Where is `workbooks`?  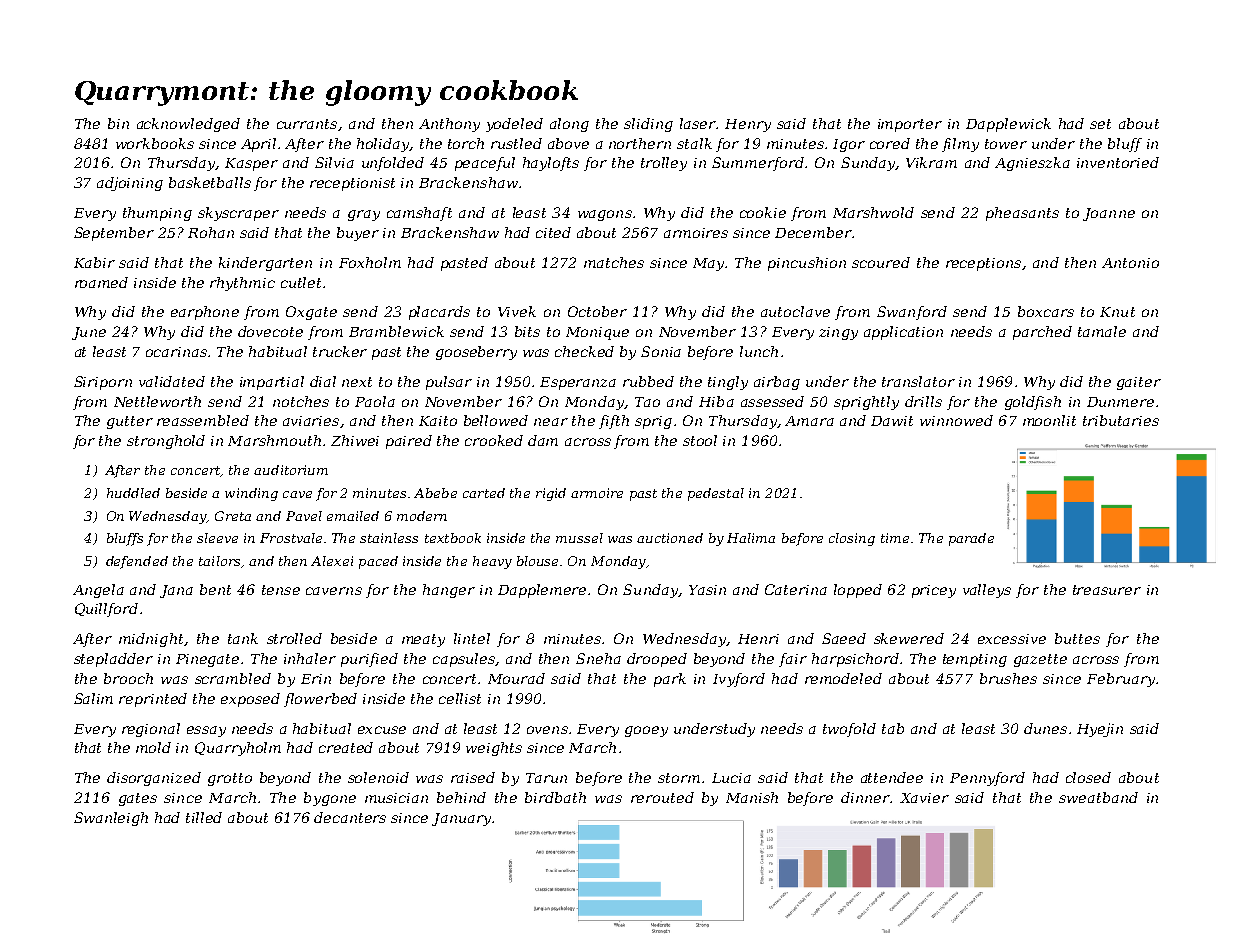
workbooks is located at coordinates (155, 143).
